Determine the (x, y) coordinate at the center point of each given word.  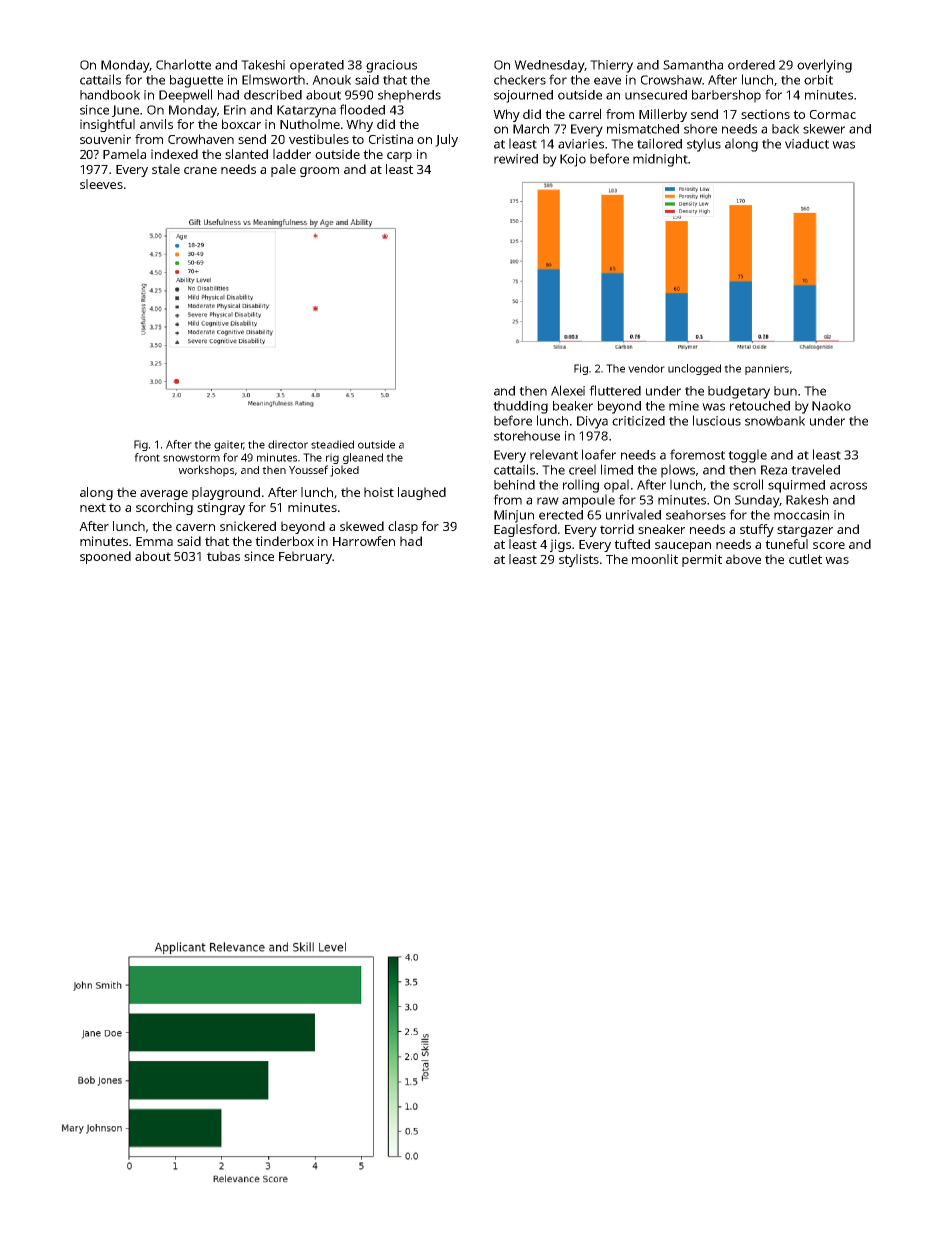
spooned (105, 557)
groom (319, 172)
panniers (767, 369)
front (147, 457)
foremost (697, 454)
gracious (391, 66)
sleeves (101, 184)
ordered (751, 65)
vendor (646, 368)
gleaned (363, 458)
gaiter (229, 445)
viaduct (807, 144)
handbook (110, 95)
